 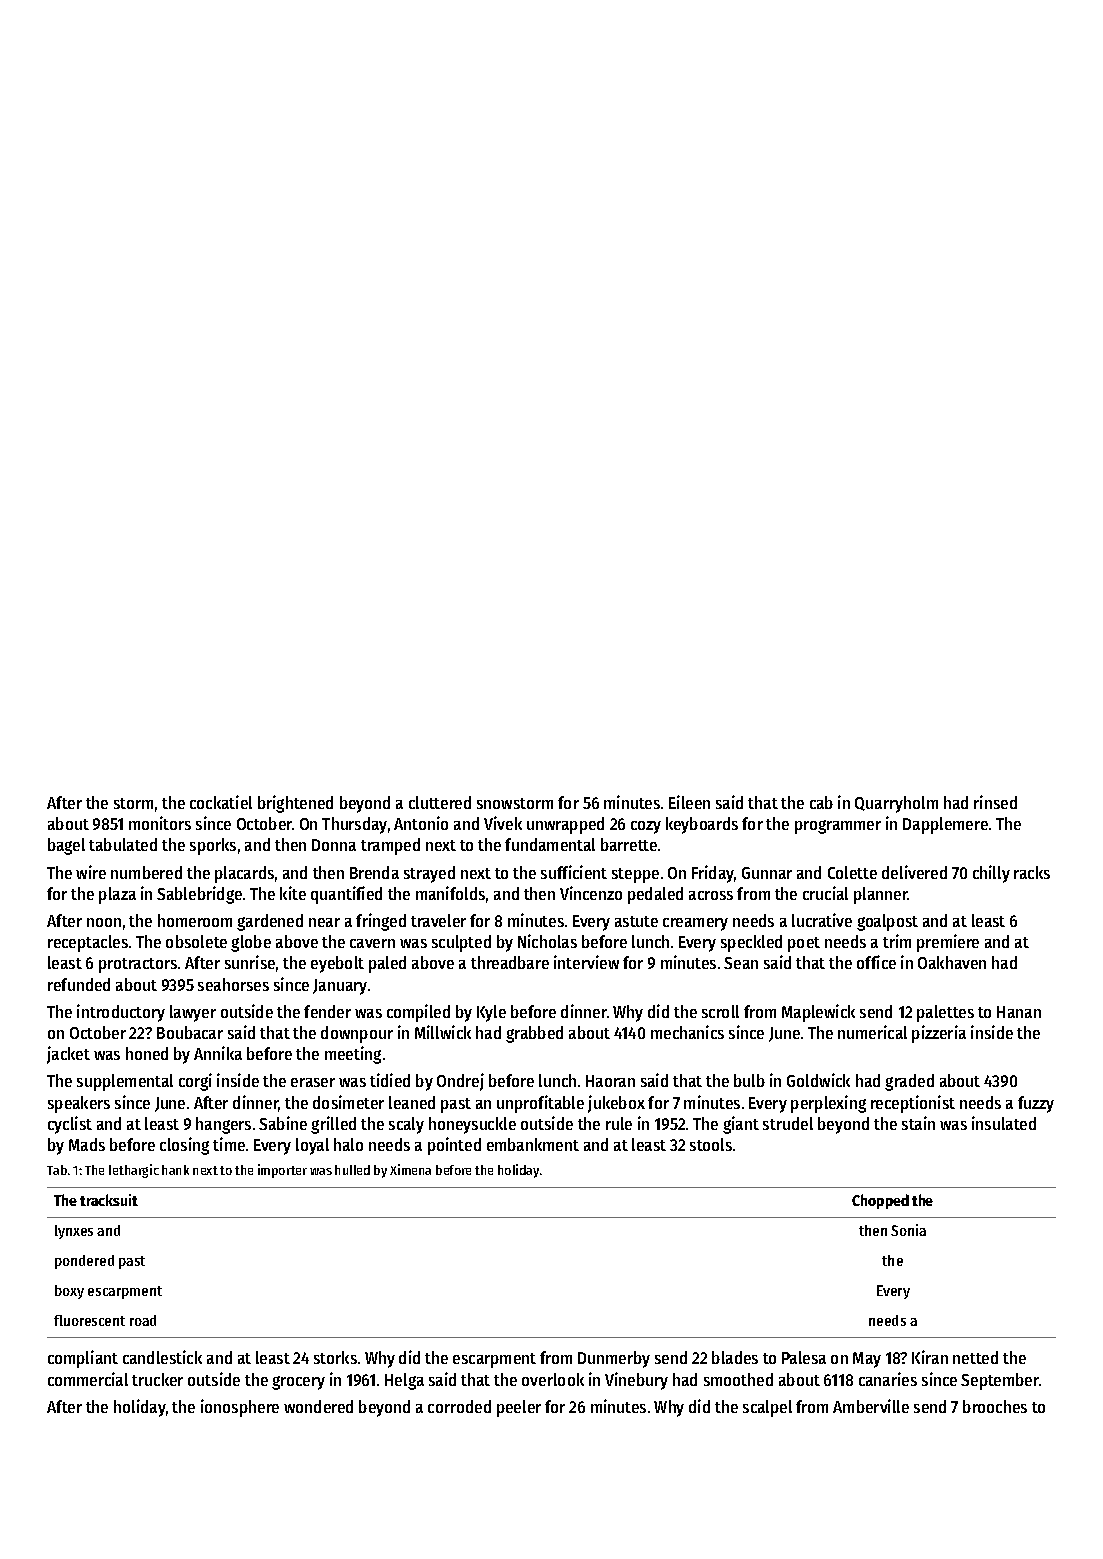 I want to click on speakers, so click(x=79, y=1104).
